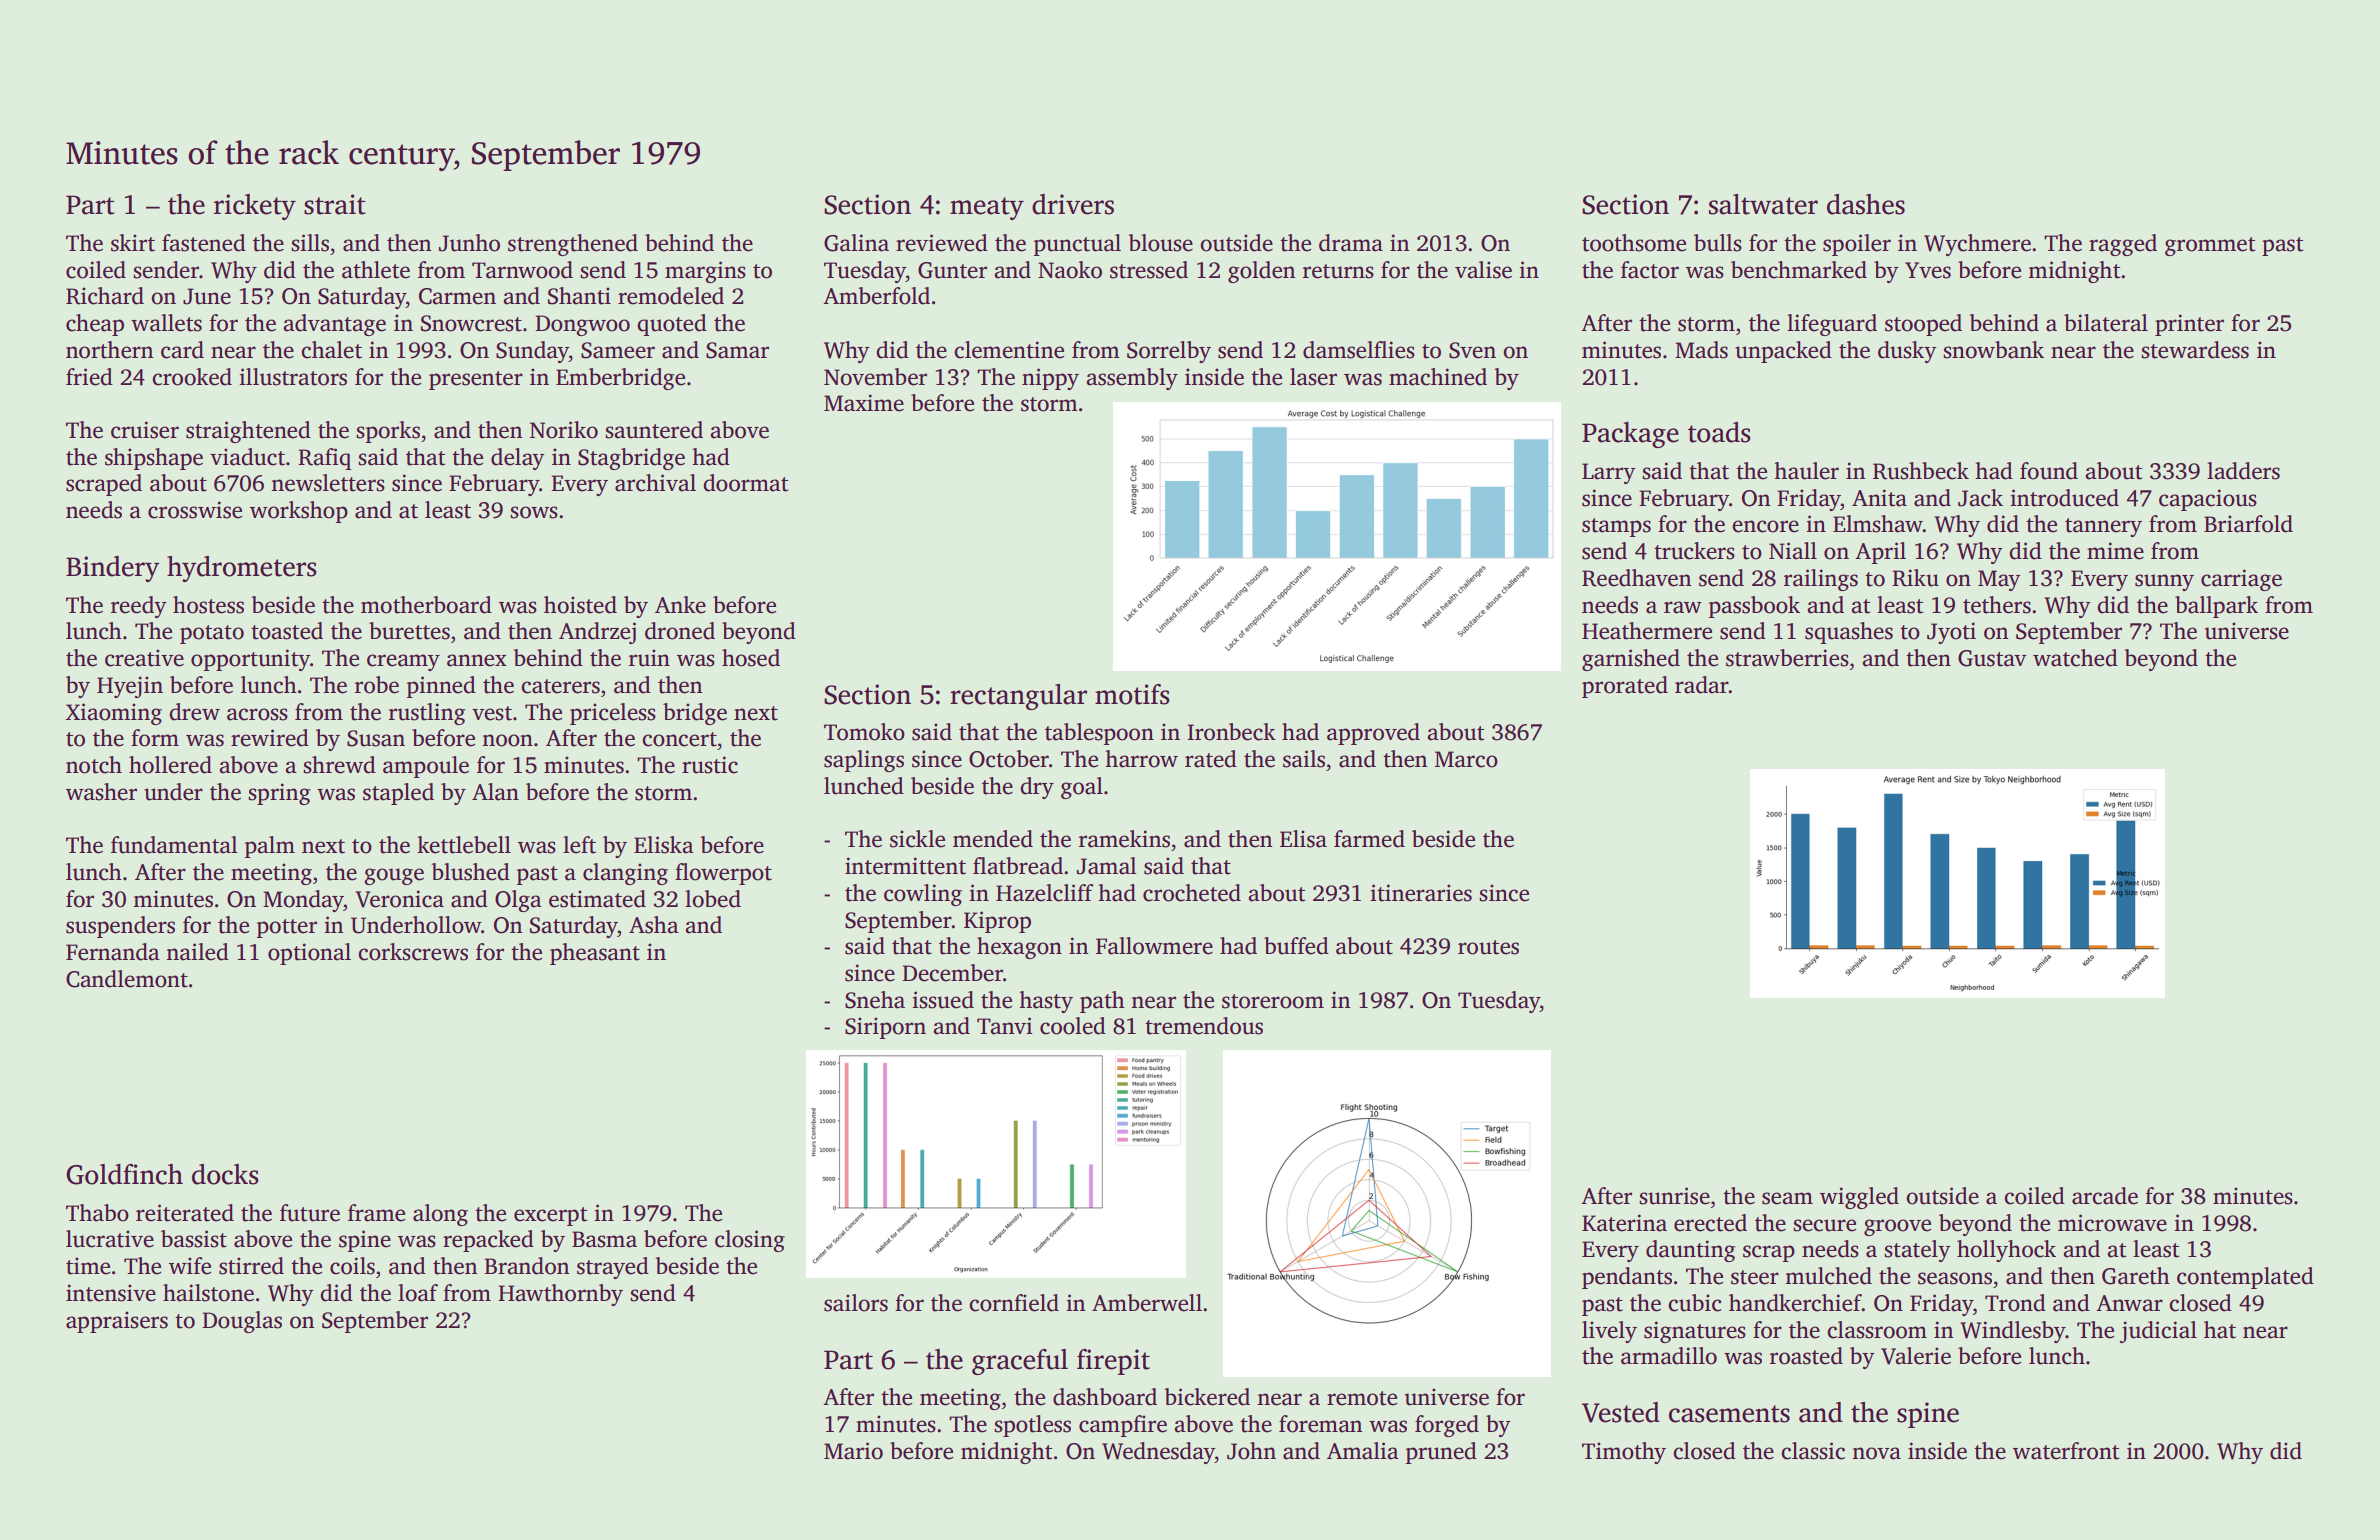 This screenshot has height=1540, width=2380. I want to click on drama, so click(1351, 243).
